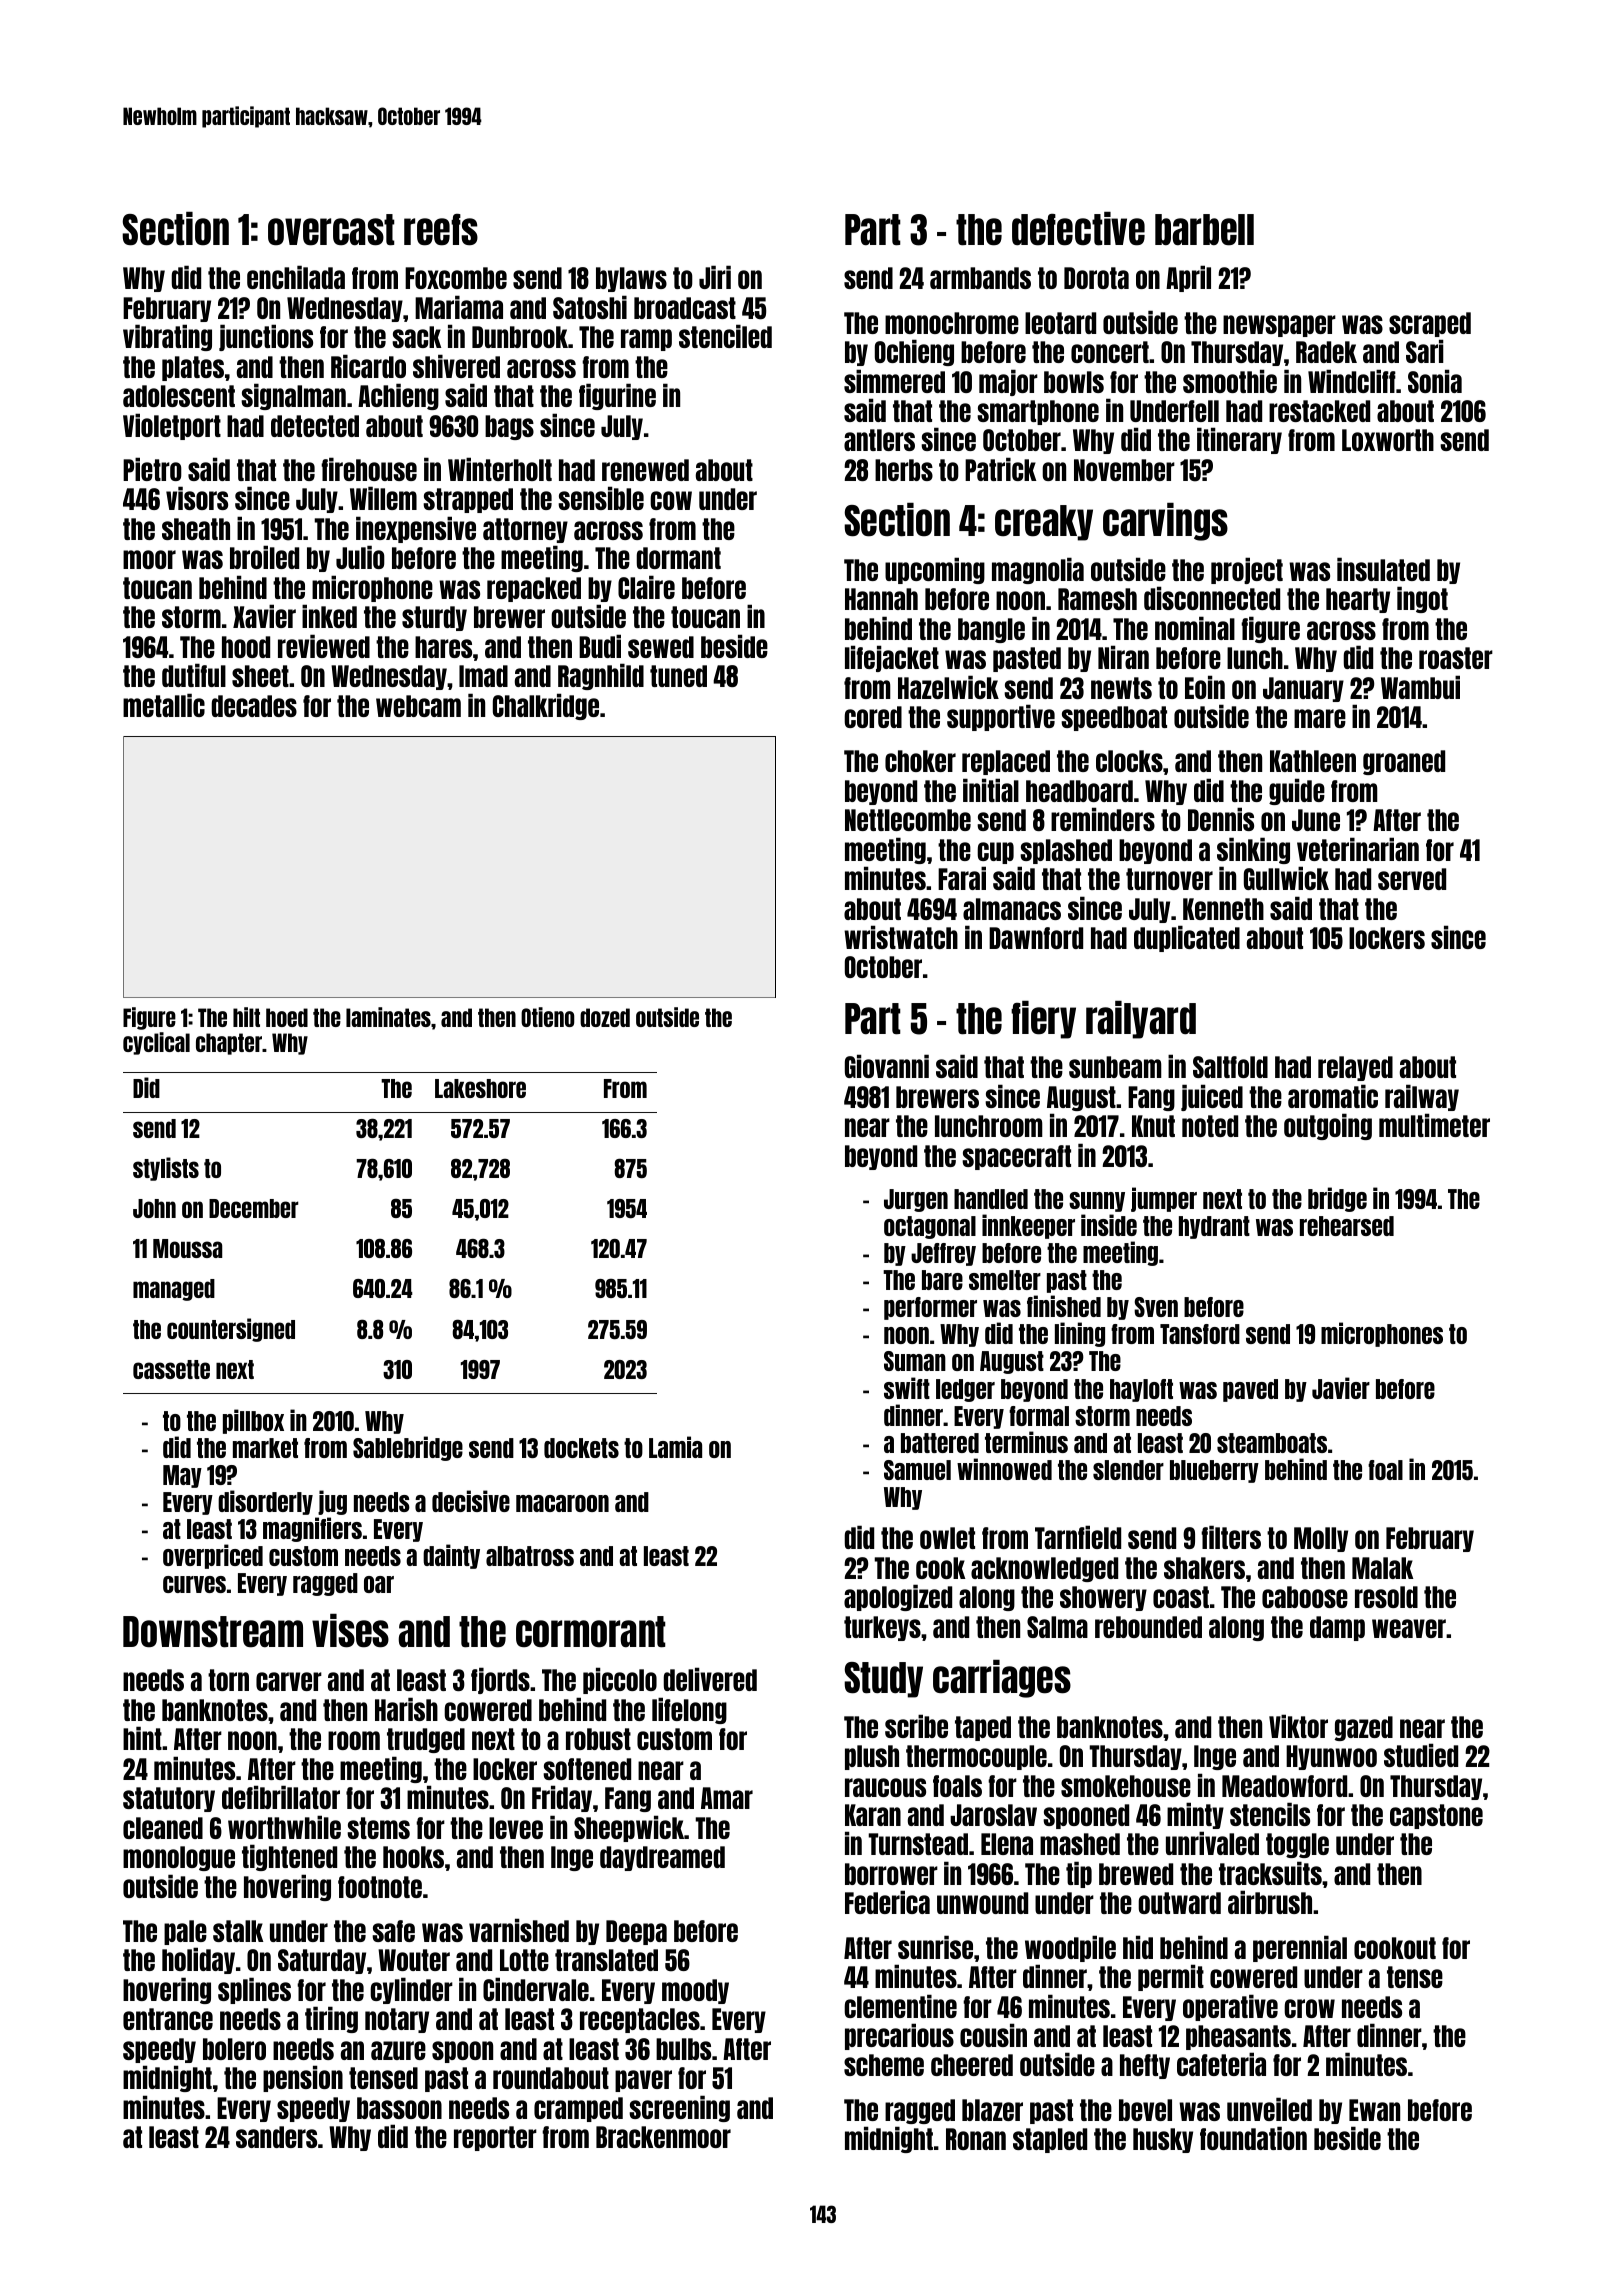 This page has height=2292, width=1620. I want to click on sanders, so click(276, 2137).
